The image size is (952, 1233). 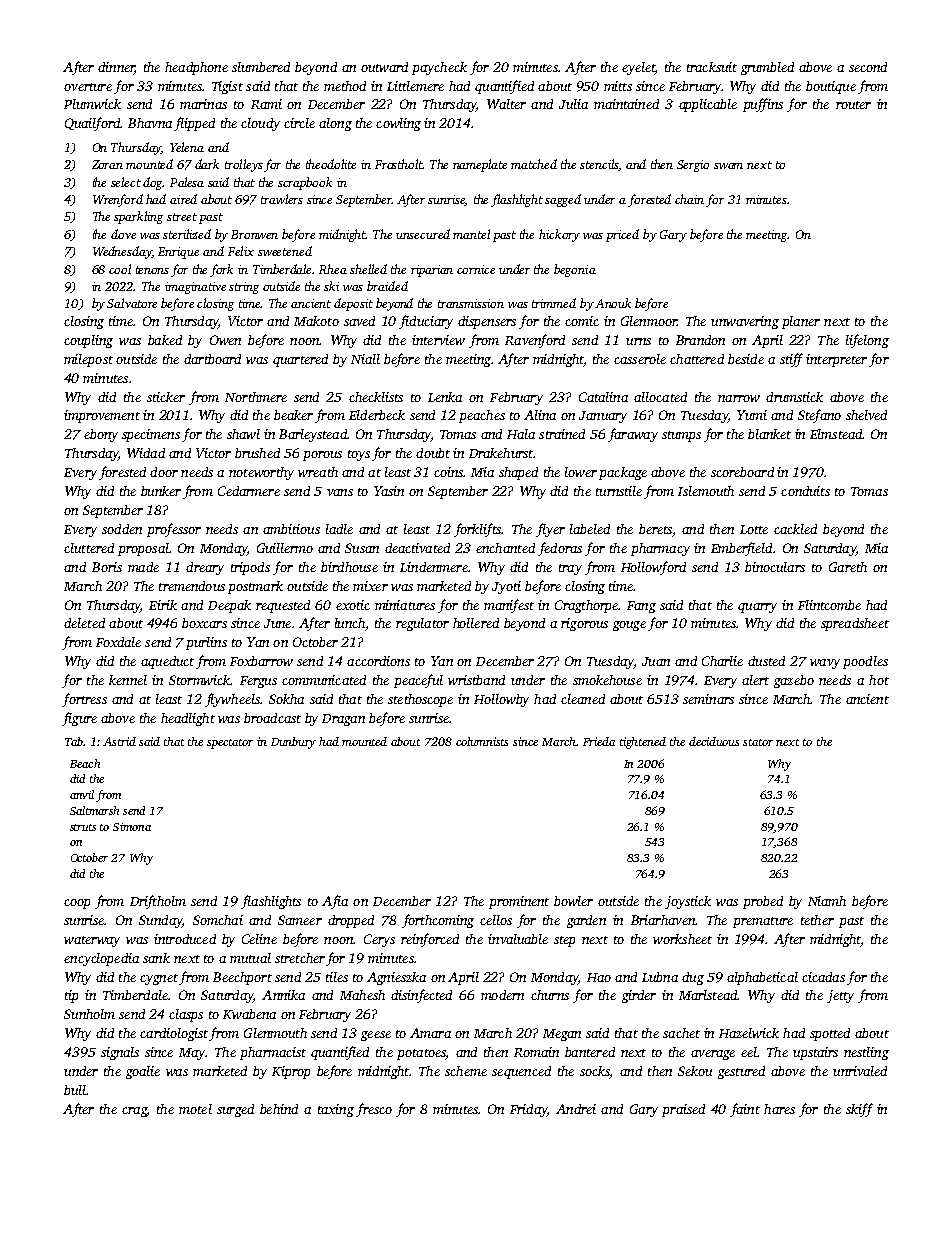 I want to click on Lubna, so click(x=660, y=977).
